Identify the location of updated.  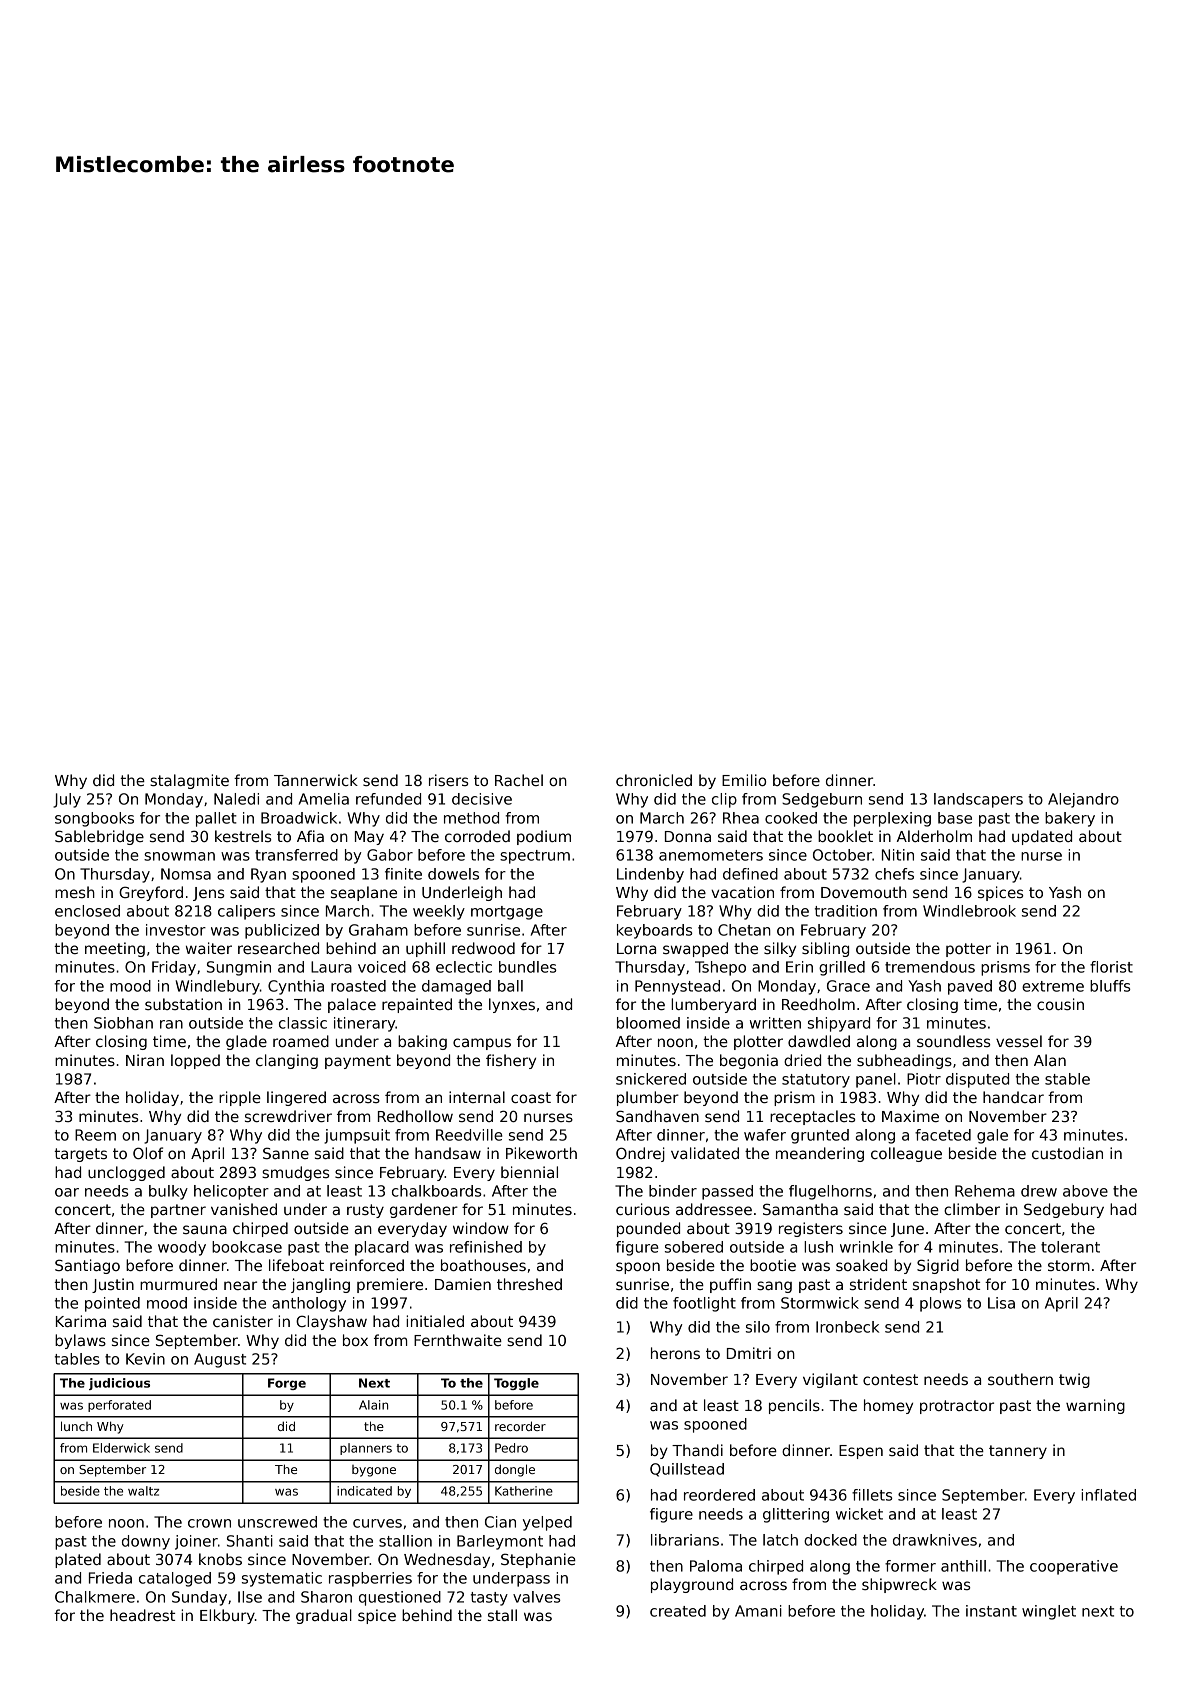
(1042, 837).
